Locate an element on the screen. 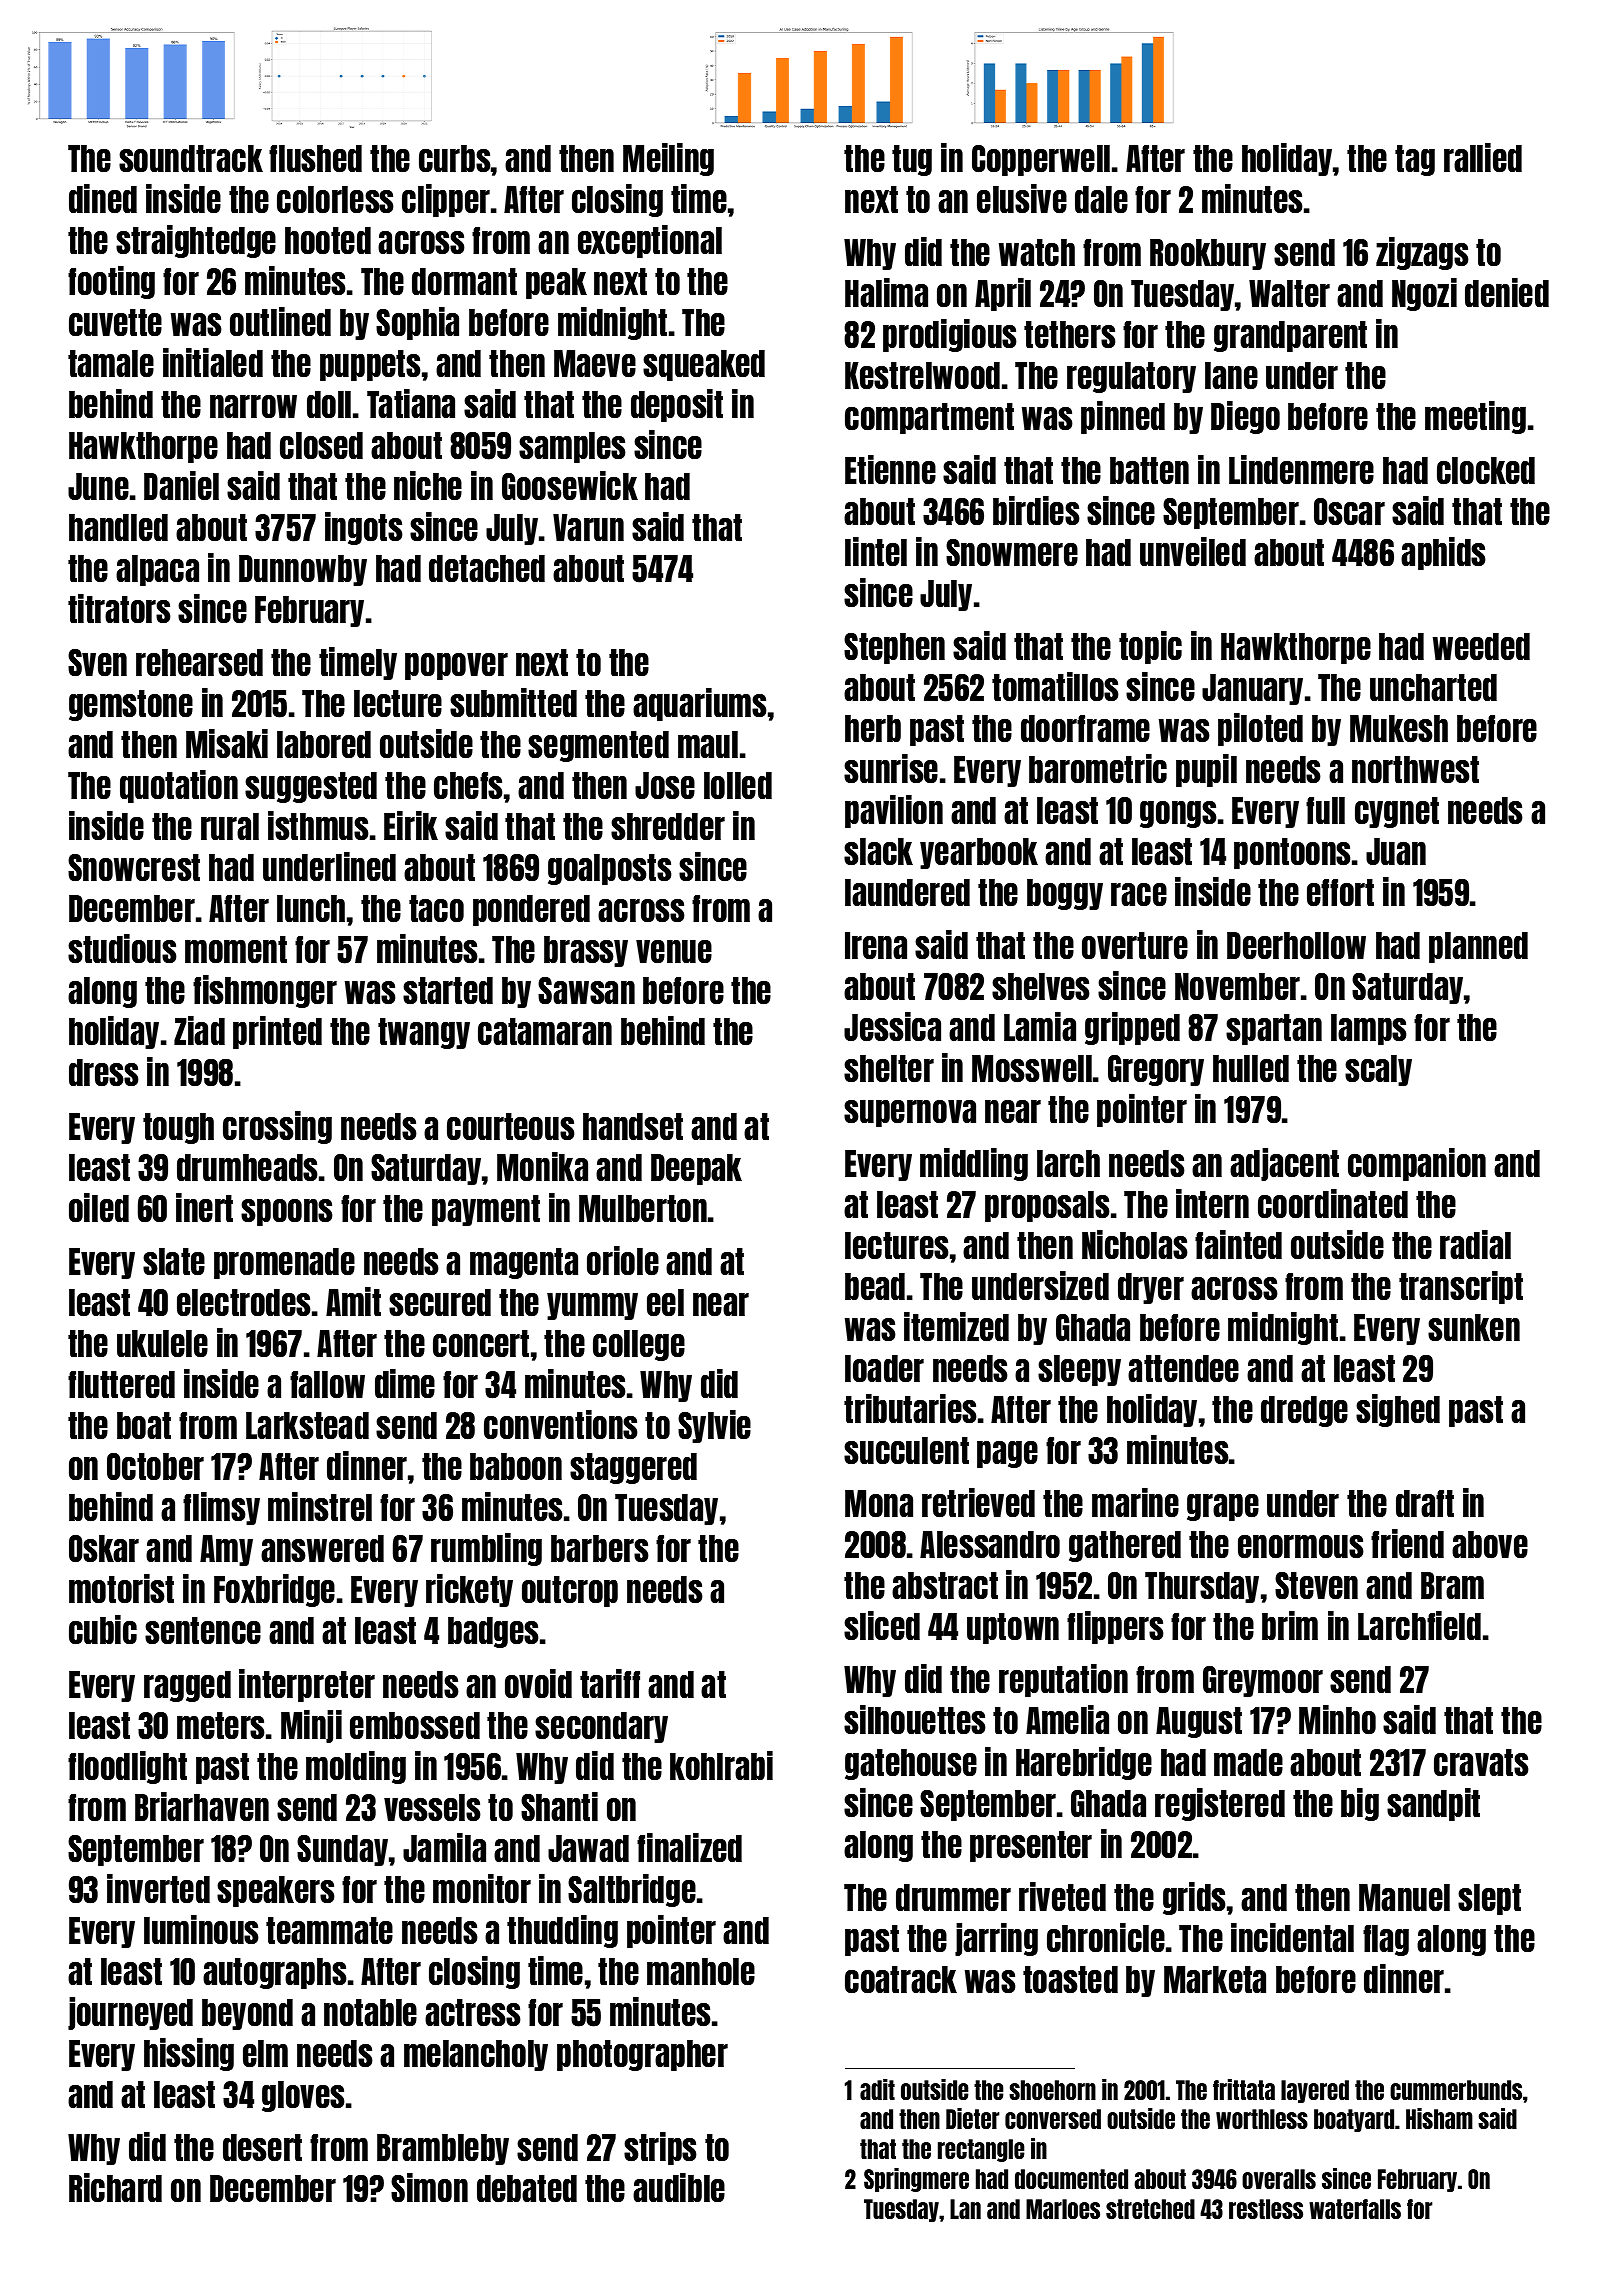 This screenshot has width=1620, height=2292. eel is located at coordinates (665, 1302).
